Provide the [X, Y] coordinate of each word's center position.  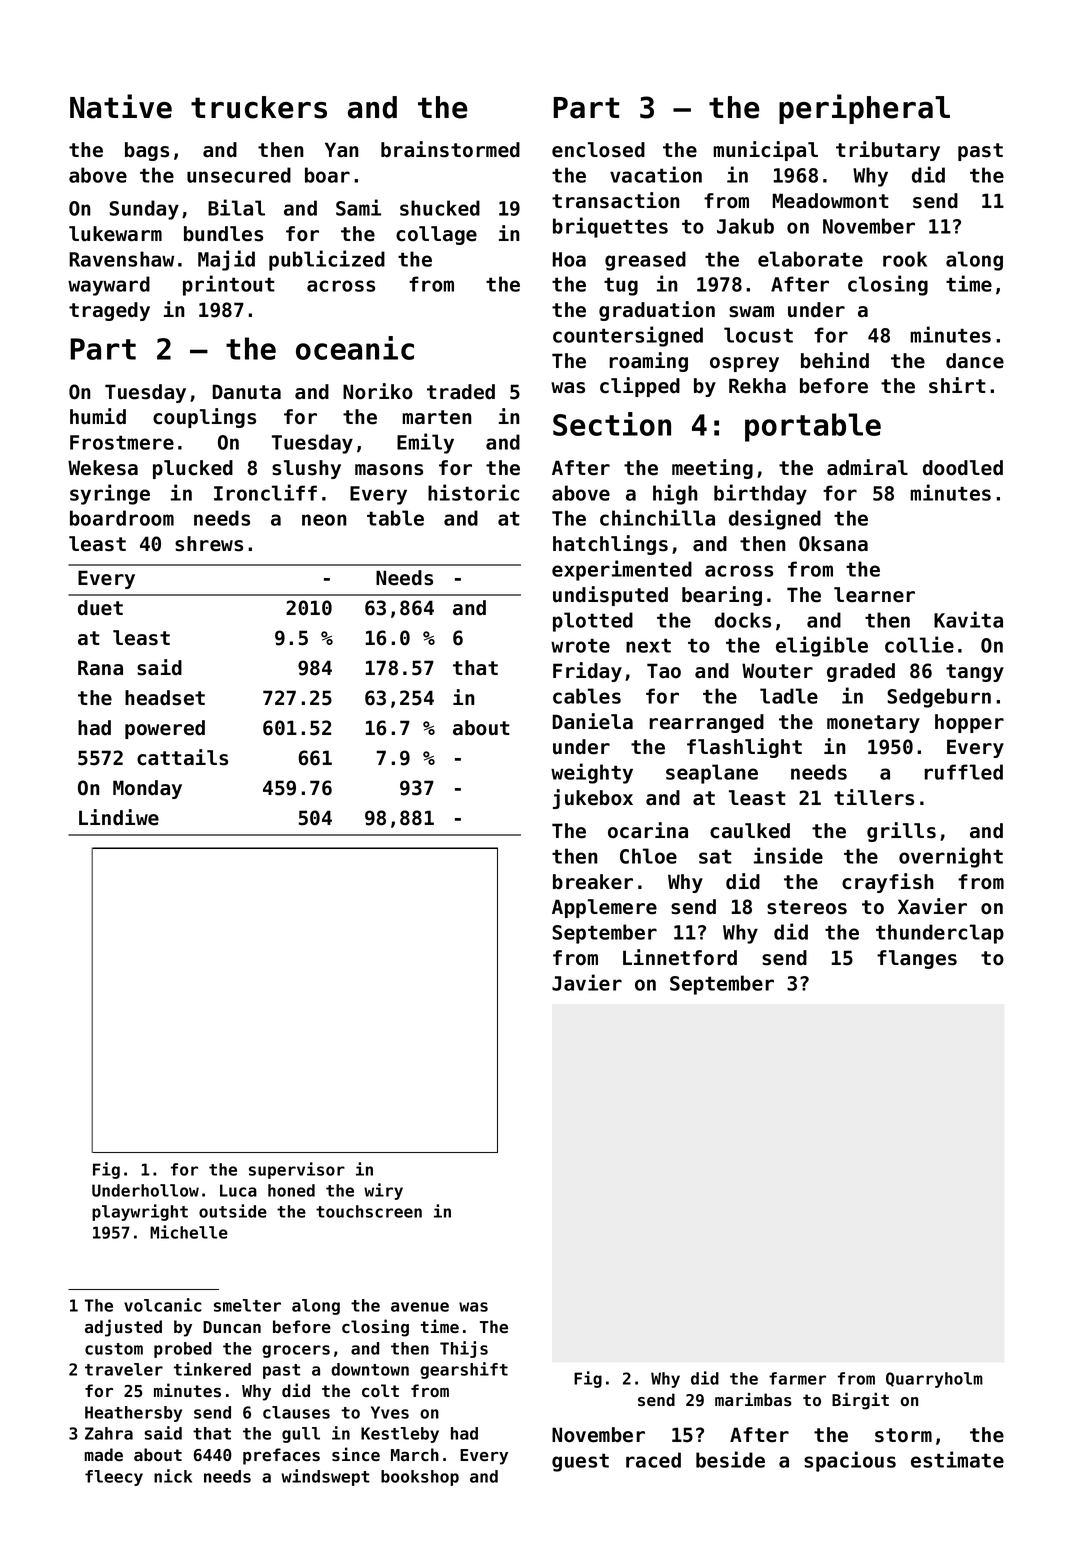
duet [100, 608]
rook [905, 259]
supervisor [297, 1170]
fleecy [114, 1478]
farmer [797, 1378]
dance [975, 361]
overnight [951, 857]
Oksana [833, 544]
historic [473, 492]
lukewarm [115, 234]
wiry [383, 1191]
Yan [341, 150]
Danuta [247, 392]
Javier [587, 982]
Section [612, 424]
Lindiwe [119, 817]
